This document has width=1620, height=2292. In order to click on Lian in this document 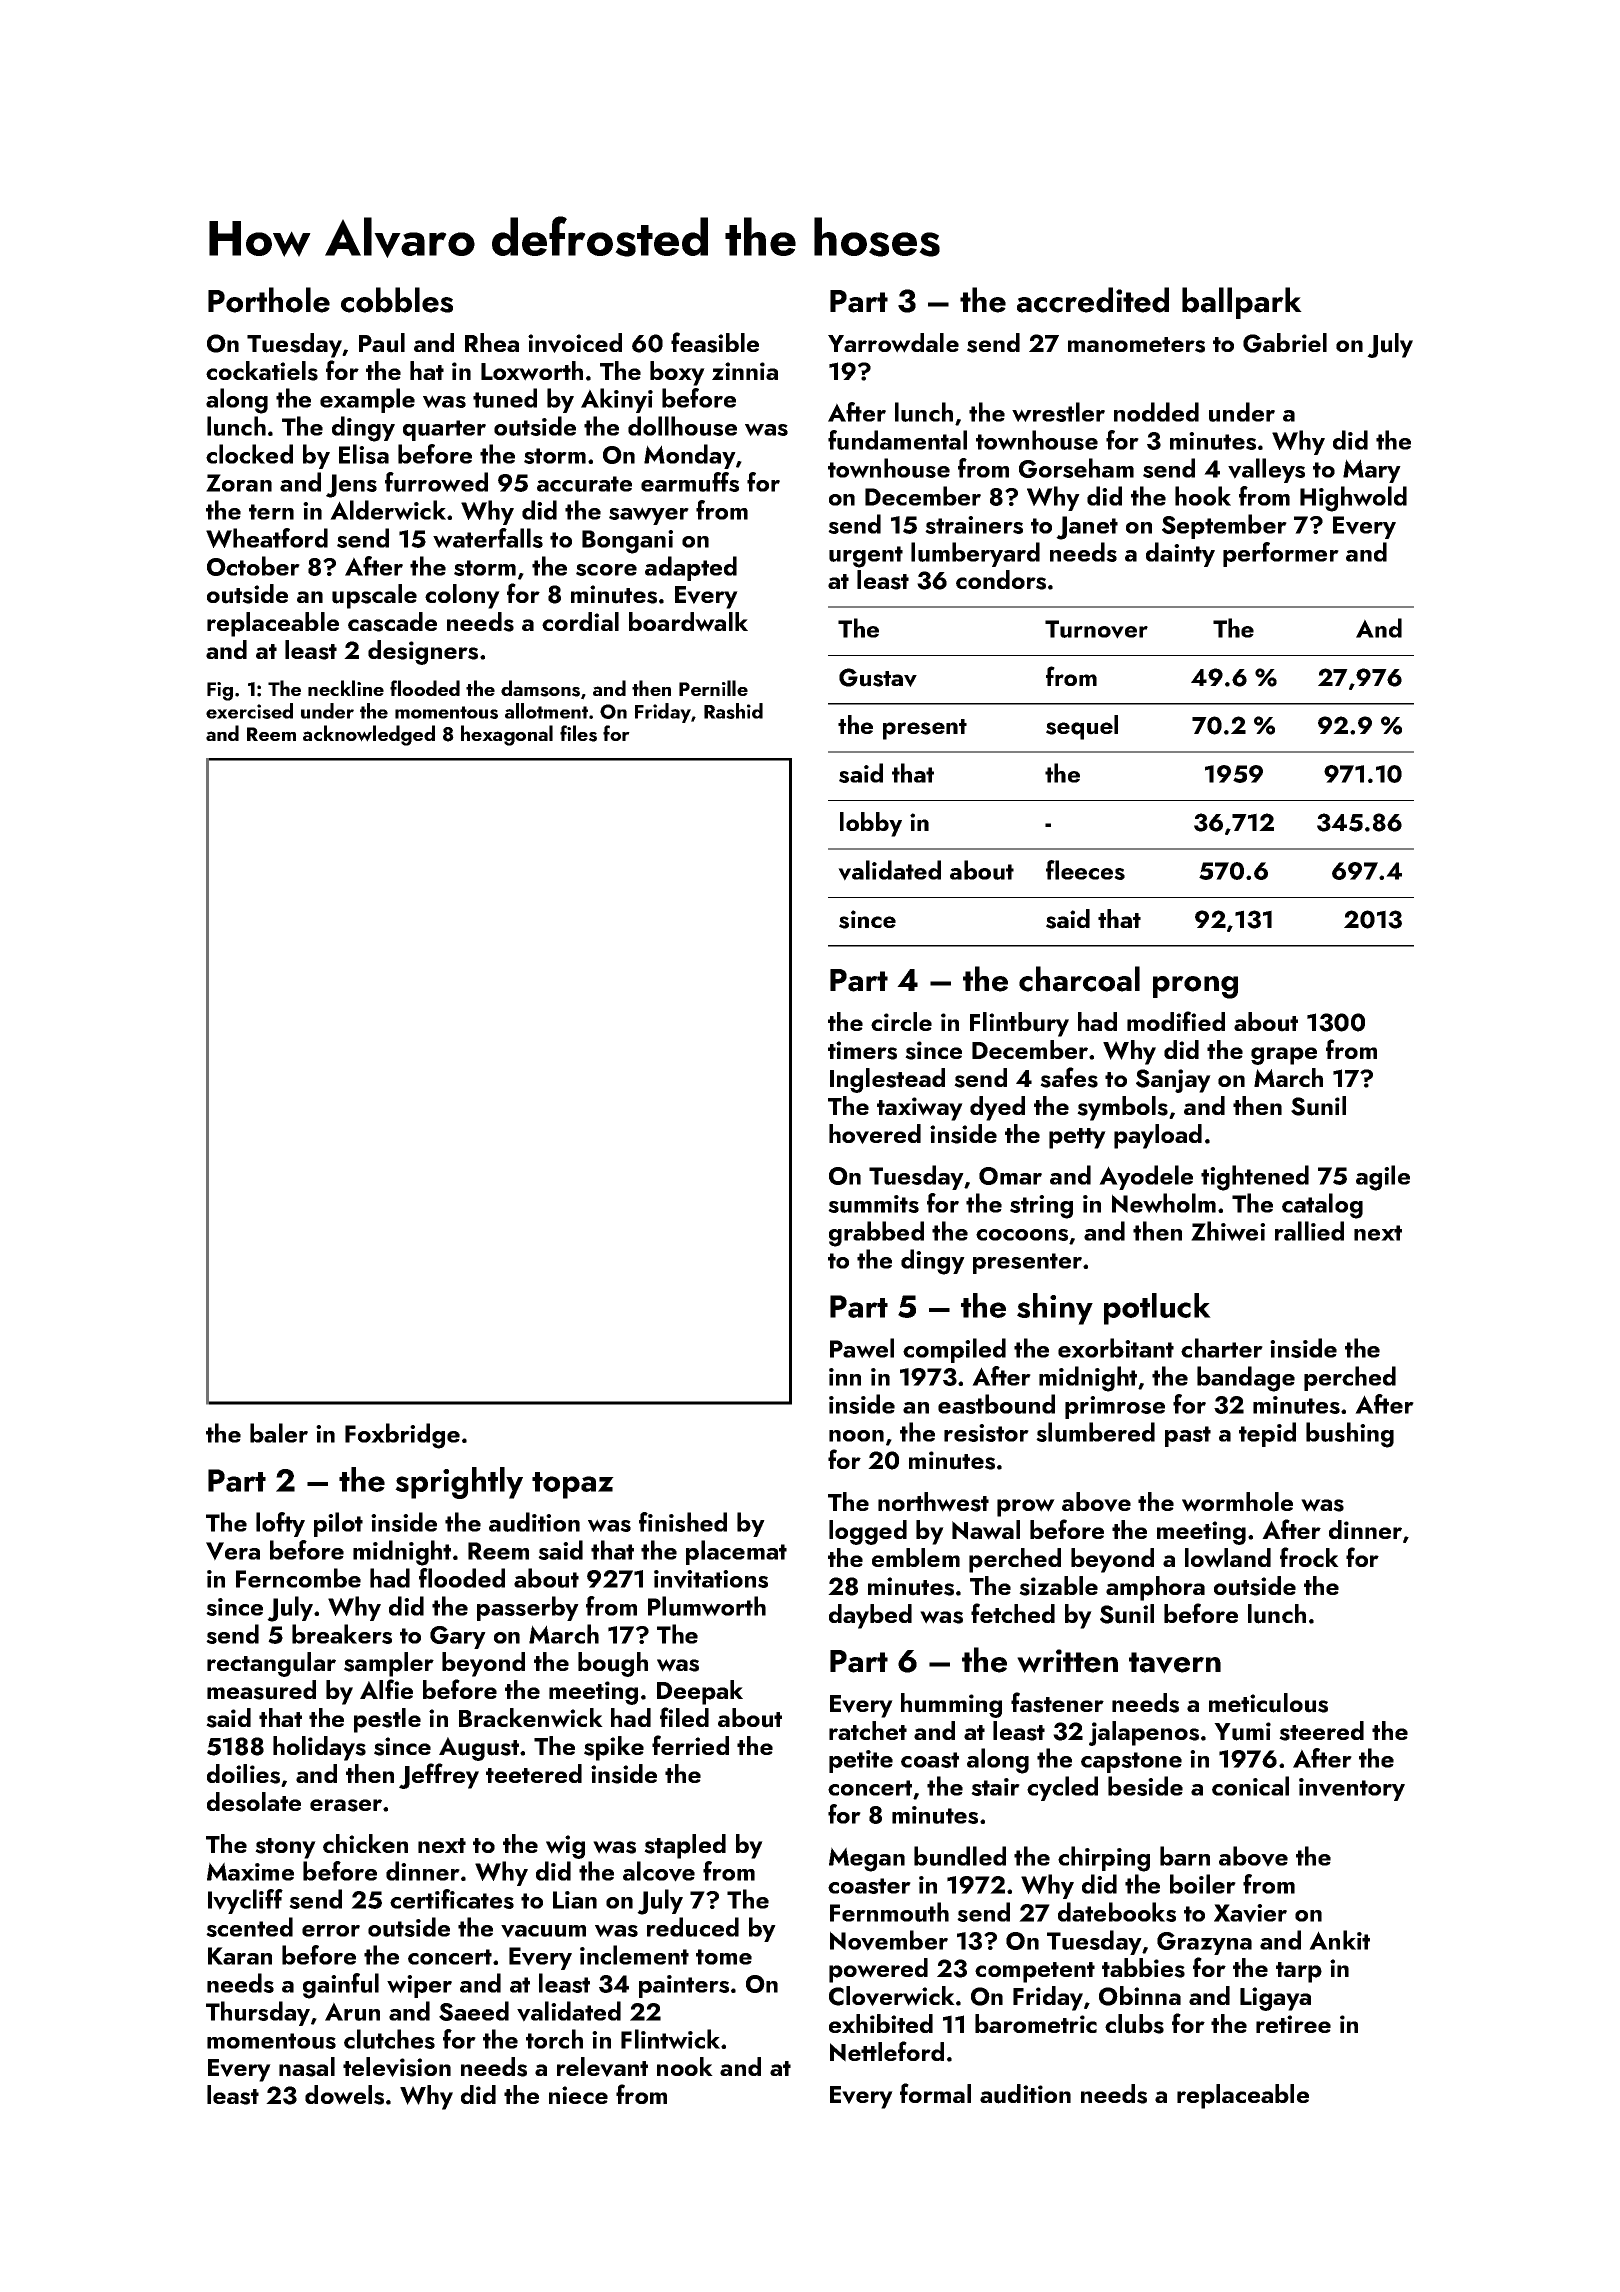, I will do `click(575, 1900)`.
